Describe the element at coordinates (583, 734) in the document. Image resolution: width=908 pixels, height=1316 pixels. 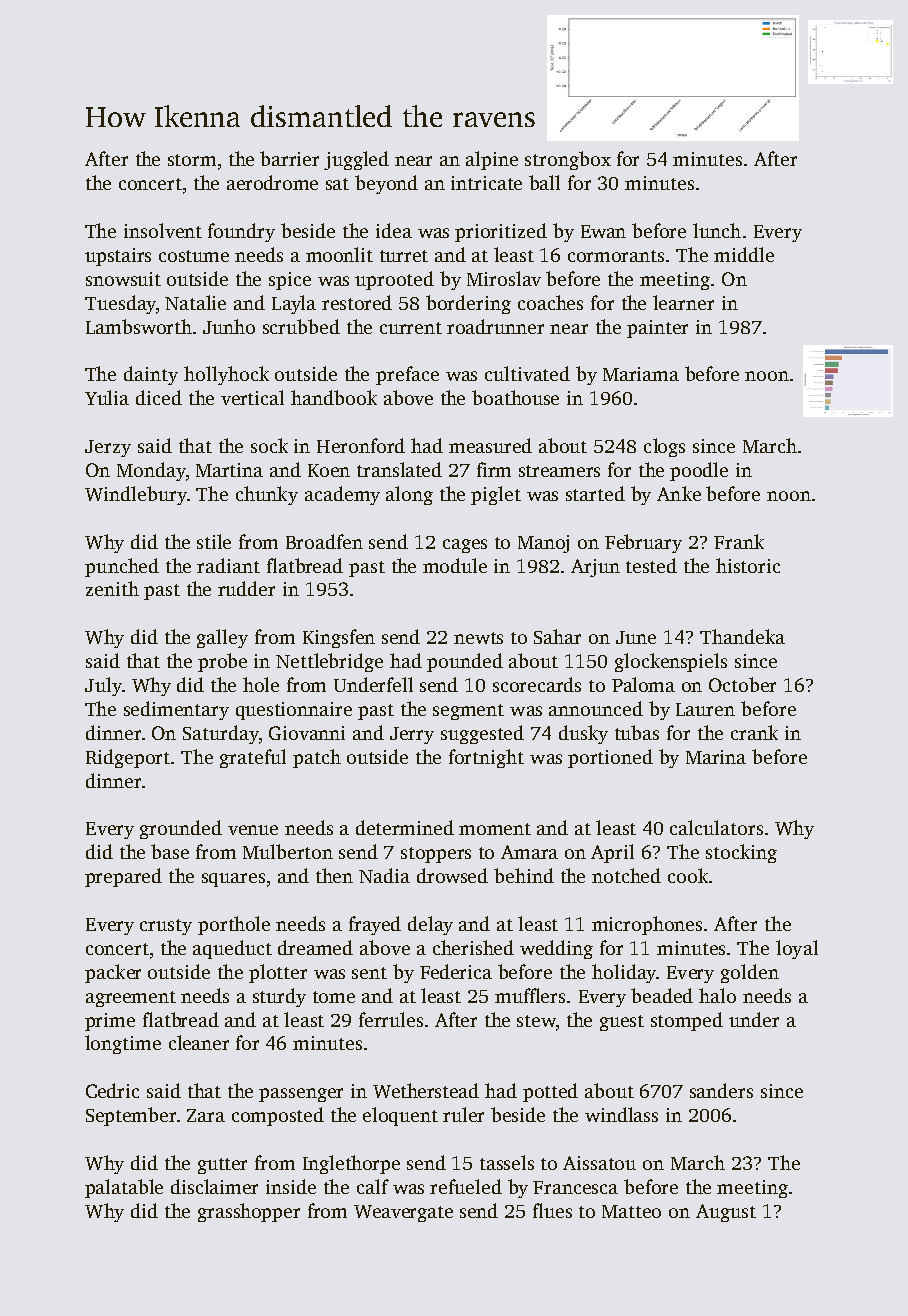
I see `dusky` at that location.
